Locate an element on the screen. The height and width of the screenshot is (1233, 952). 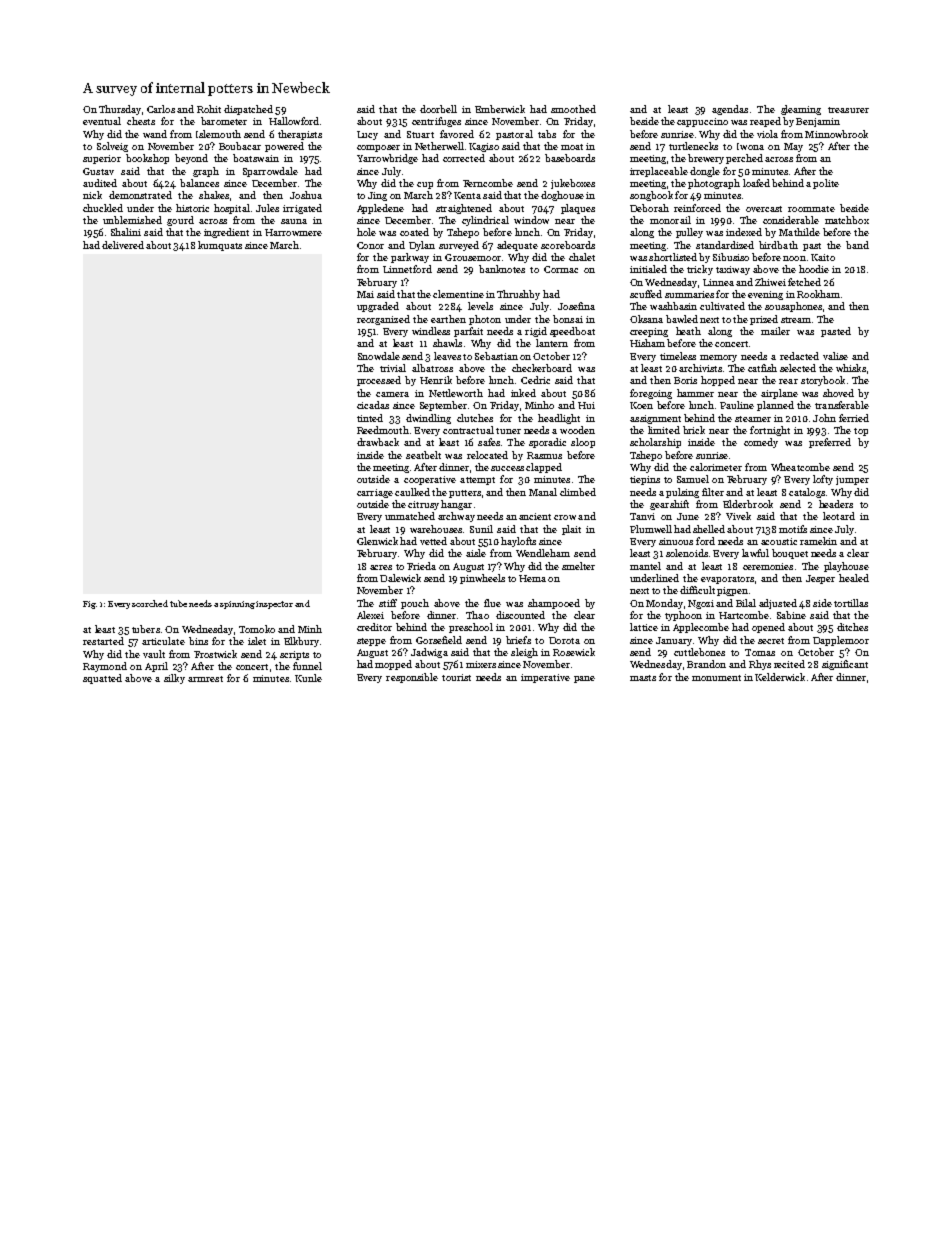
scorched is located at coordinates (150, 603).
